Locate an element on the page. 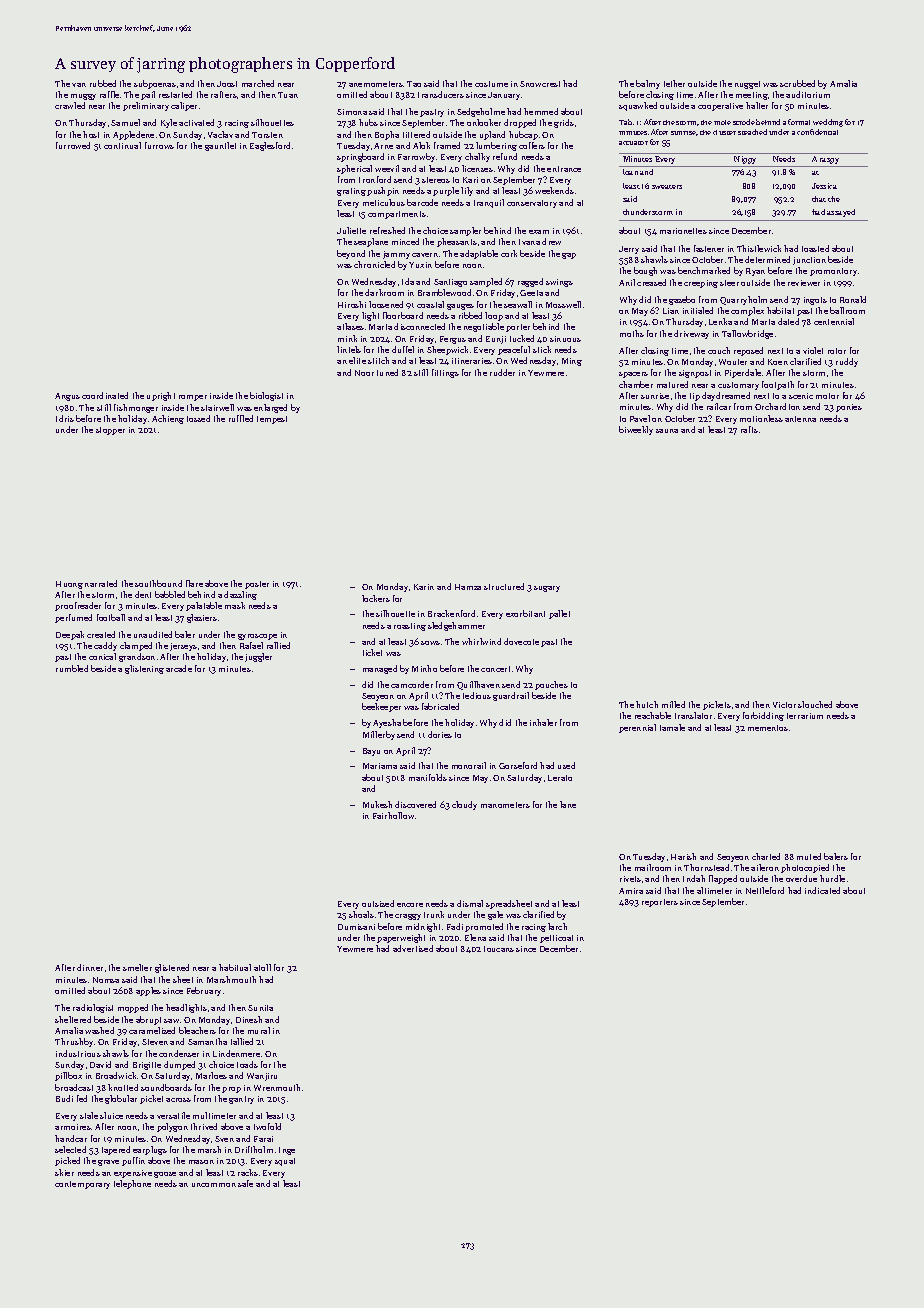  bough is located at coordinates (645, 271).
